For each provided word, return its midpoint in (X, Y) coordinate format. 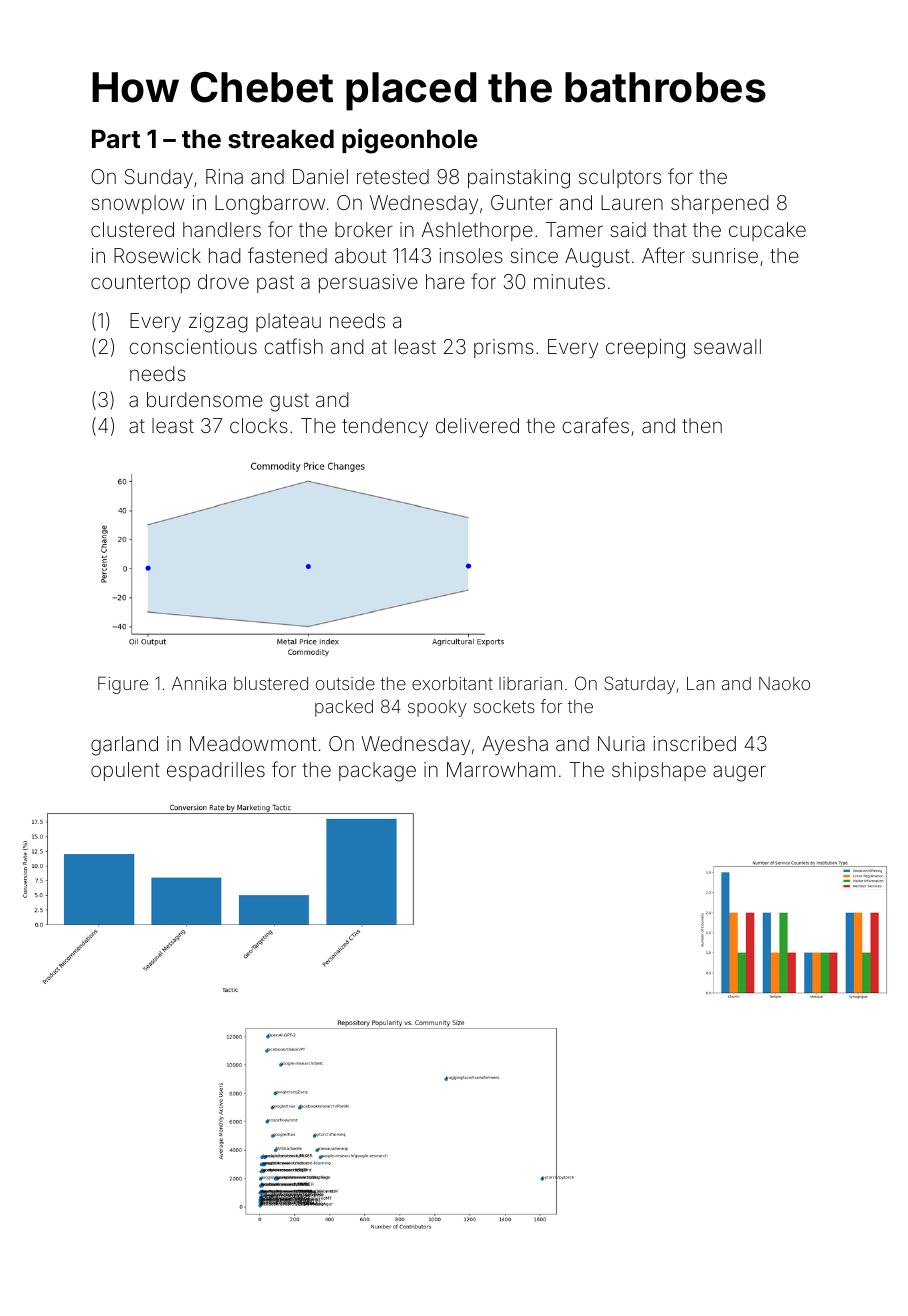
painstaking (519, 179)
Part (116, 139)
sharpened (720, 204)
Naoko (784, 683)
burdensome (205, 399)
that (670, 229)
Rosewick (157, 255)
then (702, 425)
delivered (477, 425)
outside (345, 683)
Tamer (574, 229)
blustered (271, 683)
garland (124, 746)
